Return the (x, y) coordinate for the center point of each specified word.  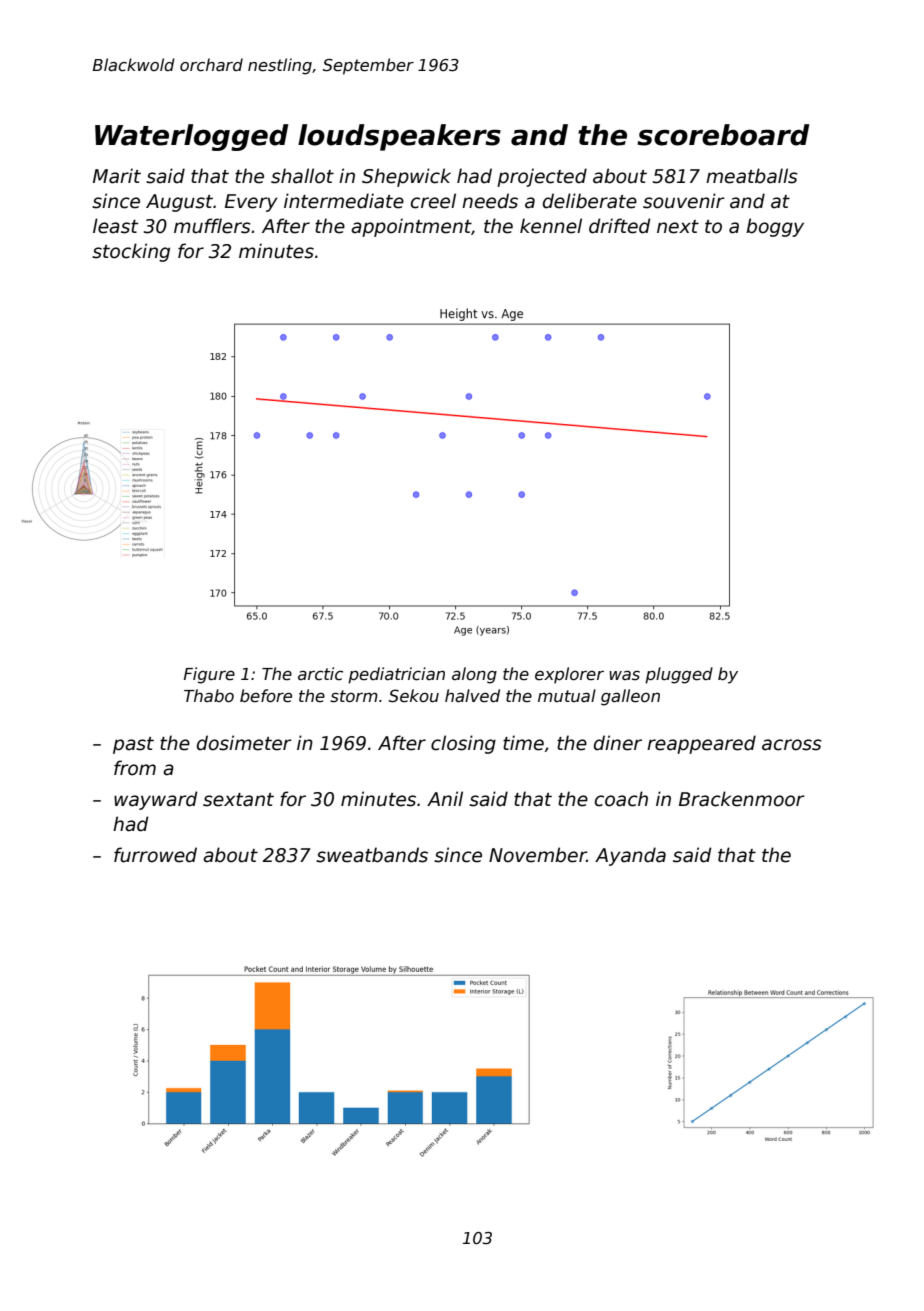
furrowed (155, 855)
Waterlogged (191, 137)
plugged (679, 675)
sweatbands (372, 855)
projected (542, 177)
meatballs (752, 176)
